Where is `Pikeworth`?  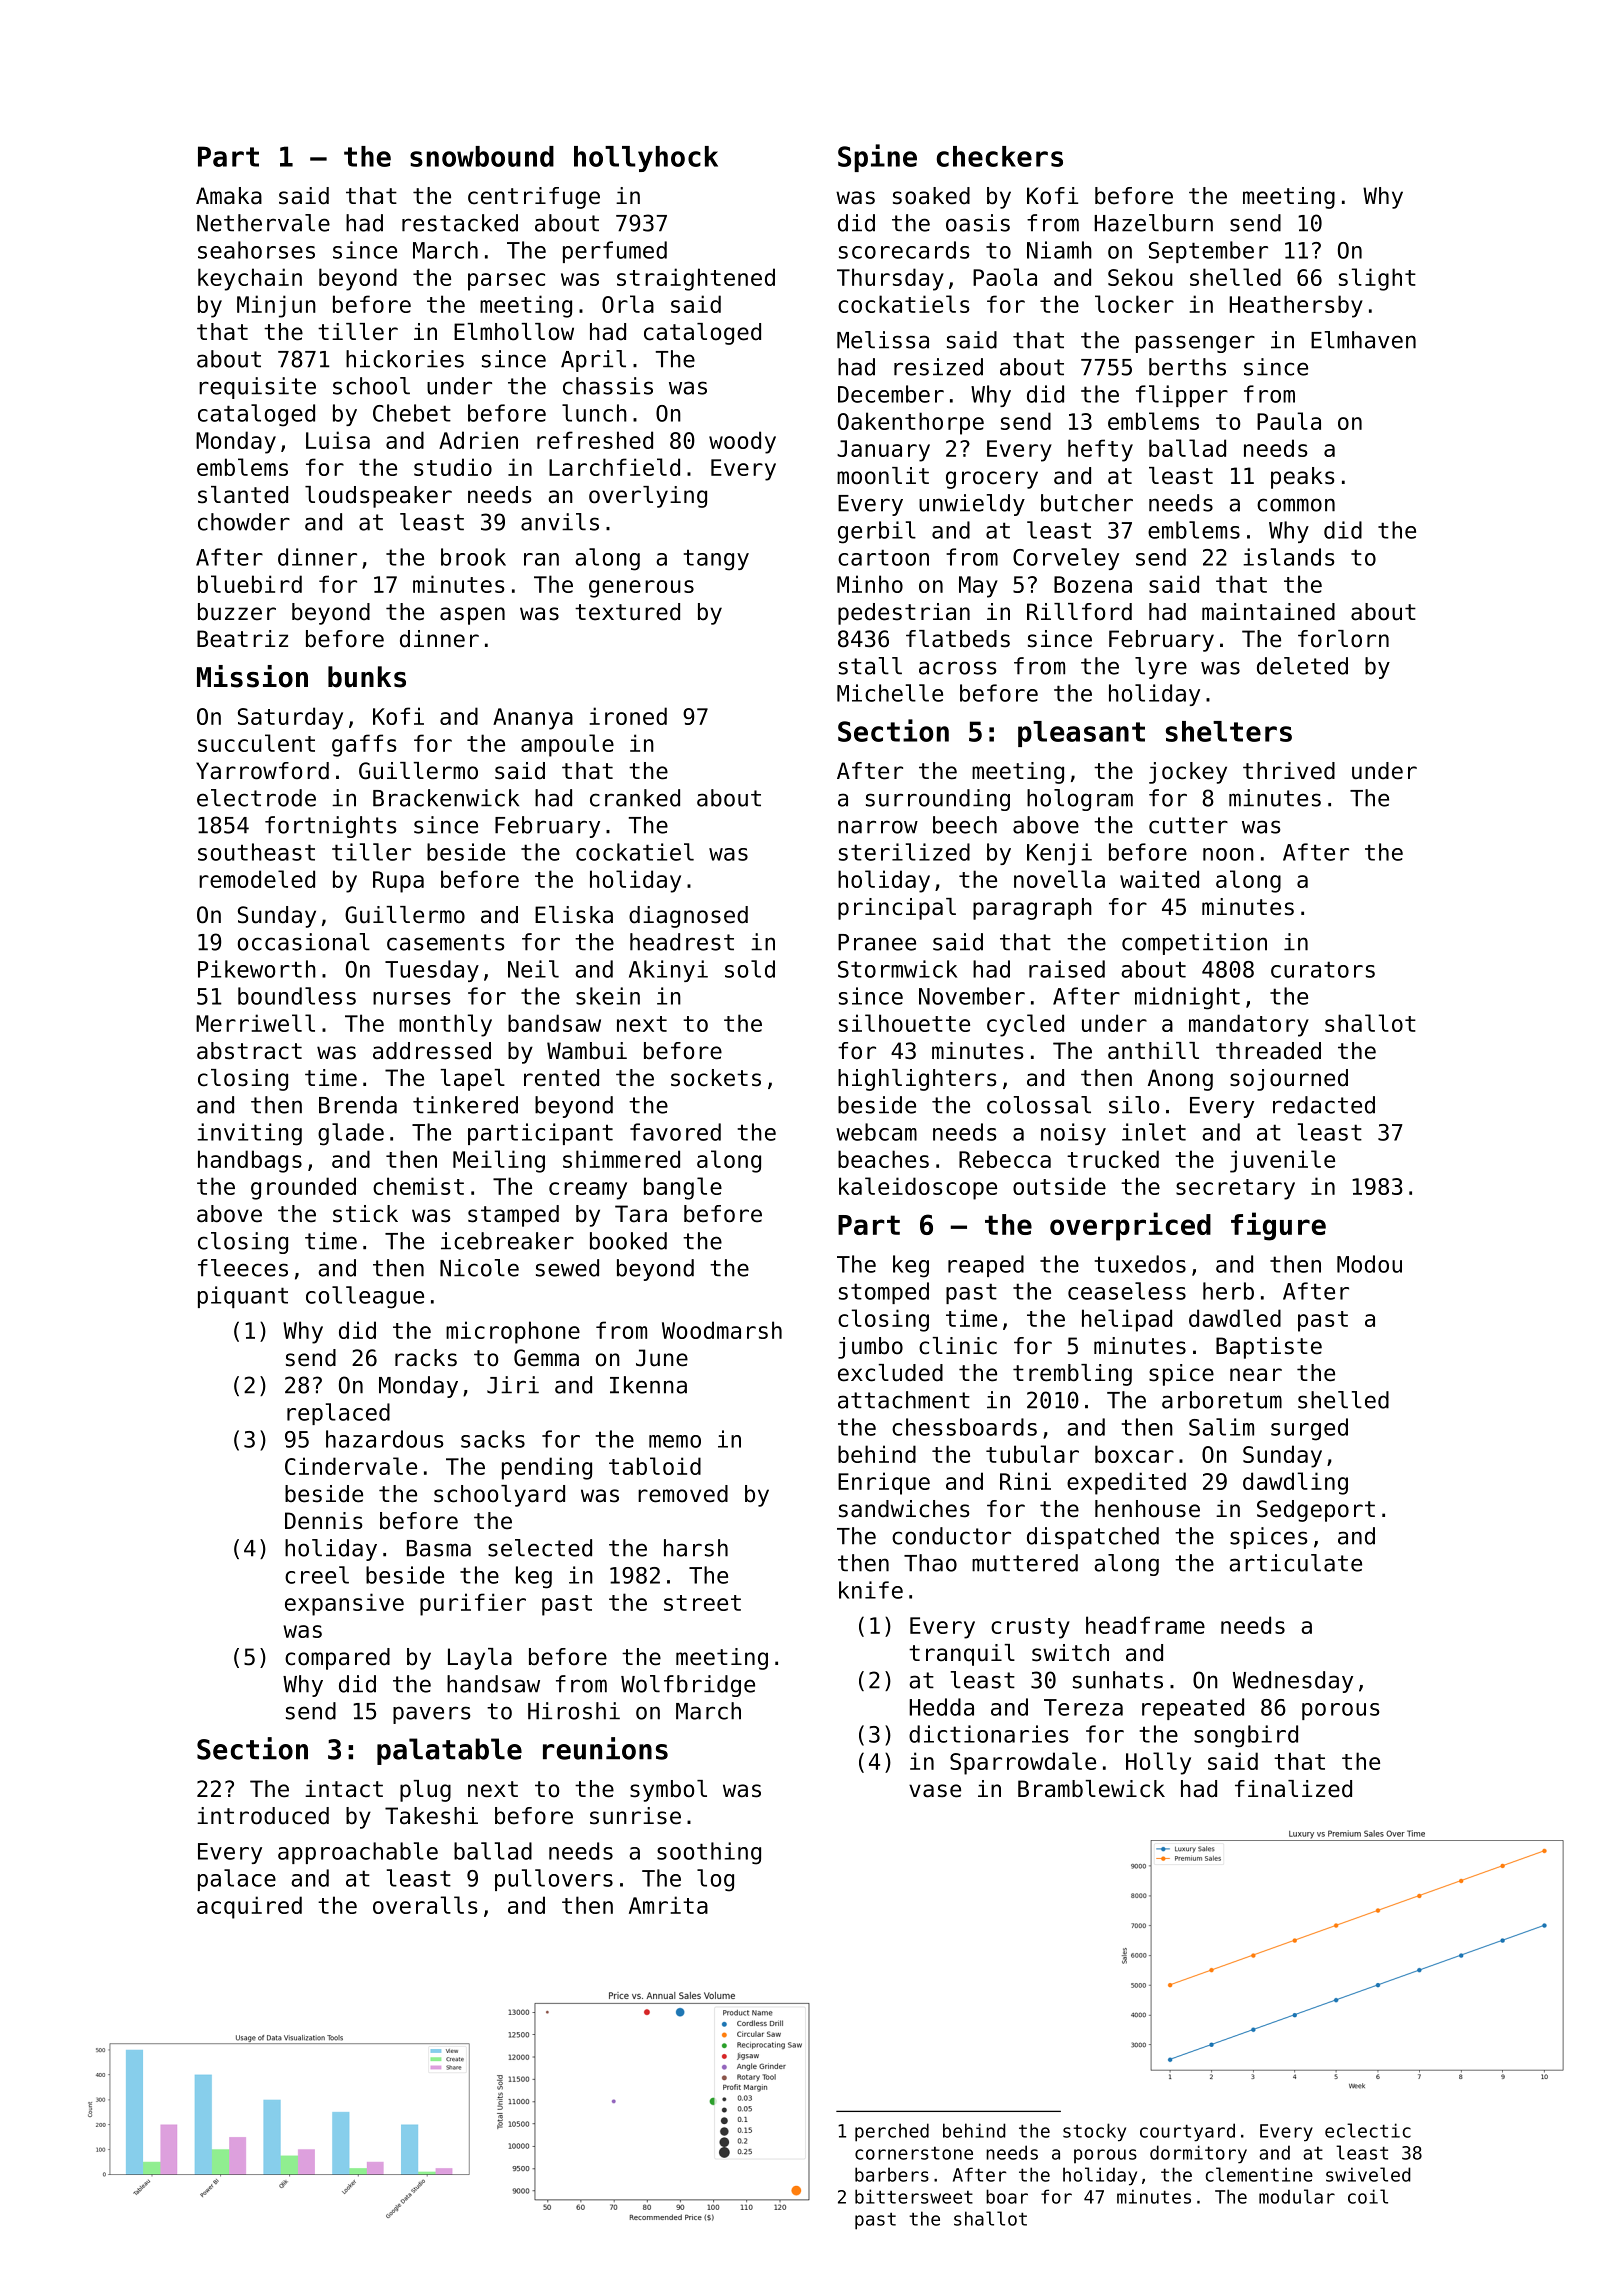 Pikeworth is located at coordinates (257, 969).
